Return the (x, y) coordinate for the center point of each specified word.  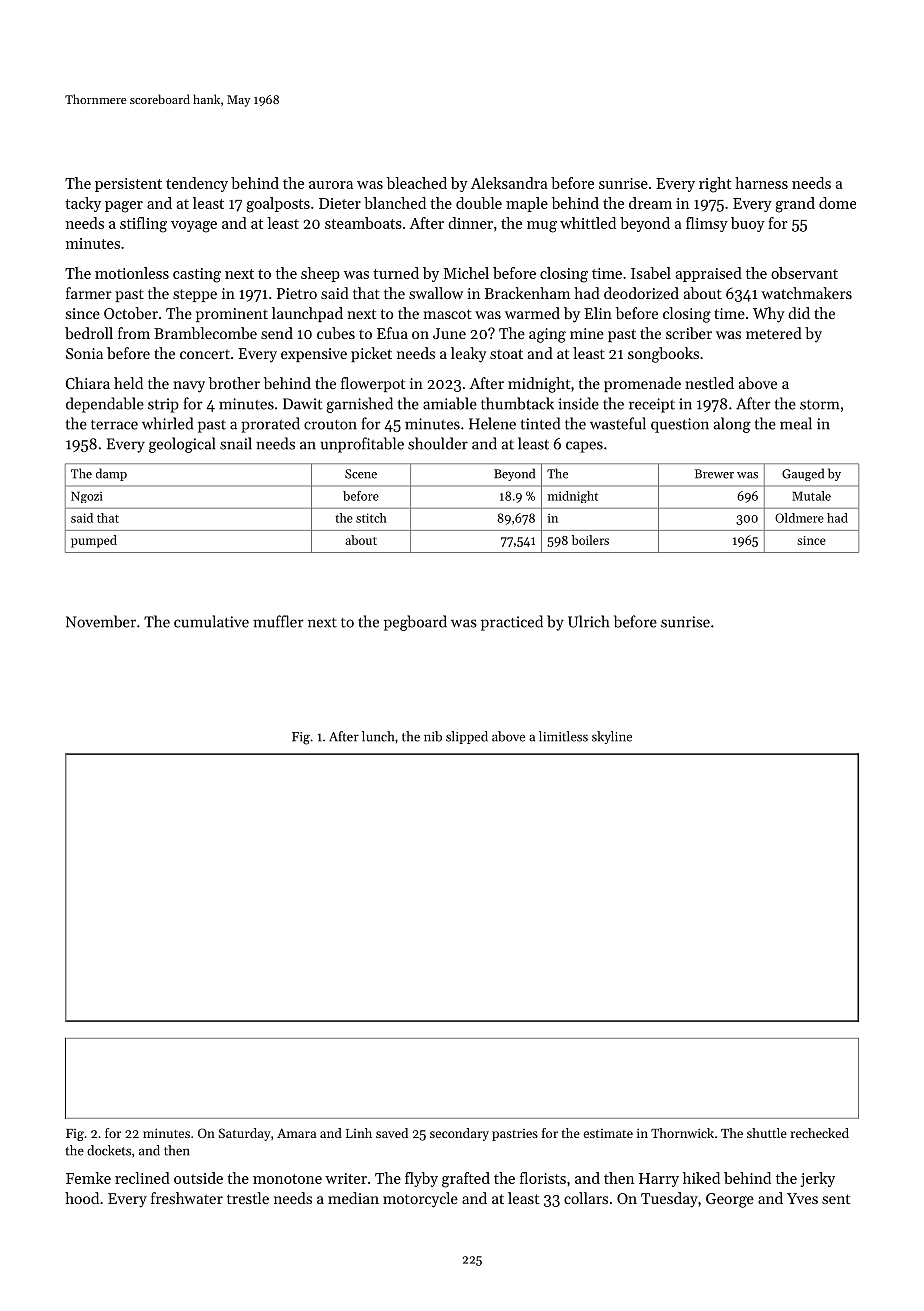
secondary (459, 1134)
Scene (361, 474)
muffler (278, 621)
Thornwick (682, 1133)
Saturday (245, 1134)
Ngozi (87, 497)
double (479, 203)
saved (392, 1133)
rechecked (820, 1133)
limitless (563, 736)
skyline (612, 737)
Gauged (803, 474)
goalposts (278, 205)
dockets (109, 1150)
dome (837, 203)
